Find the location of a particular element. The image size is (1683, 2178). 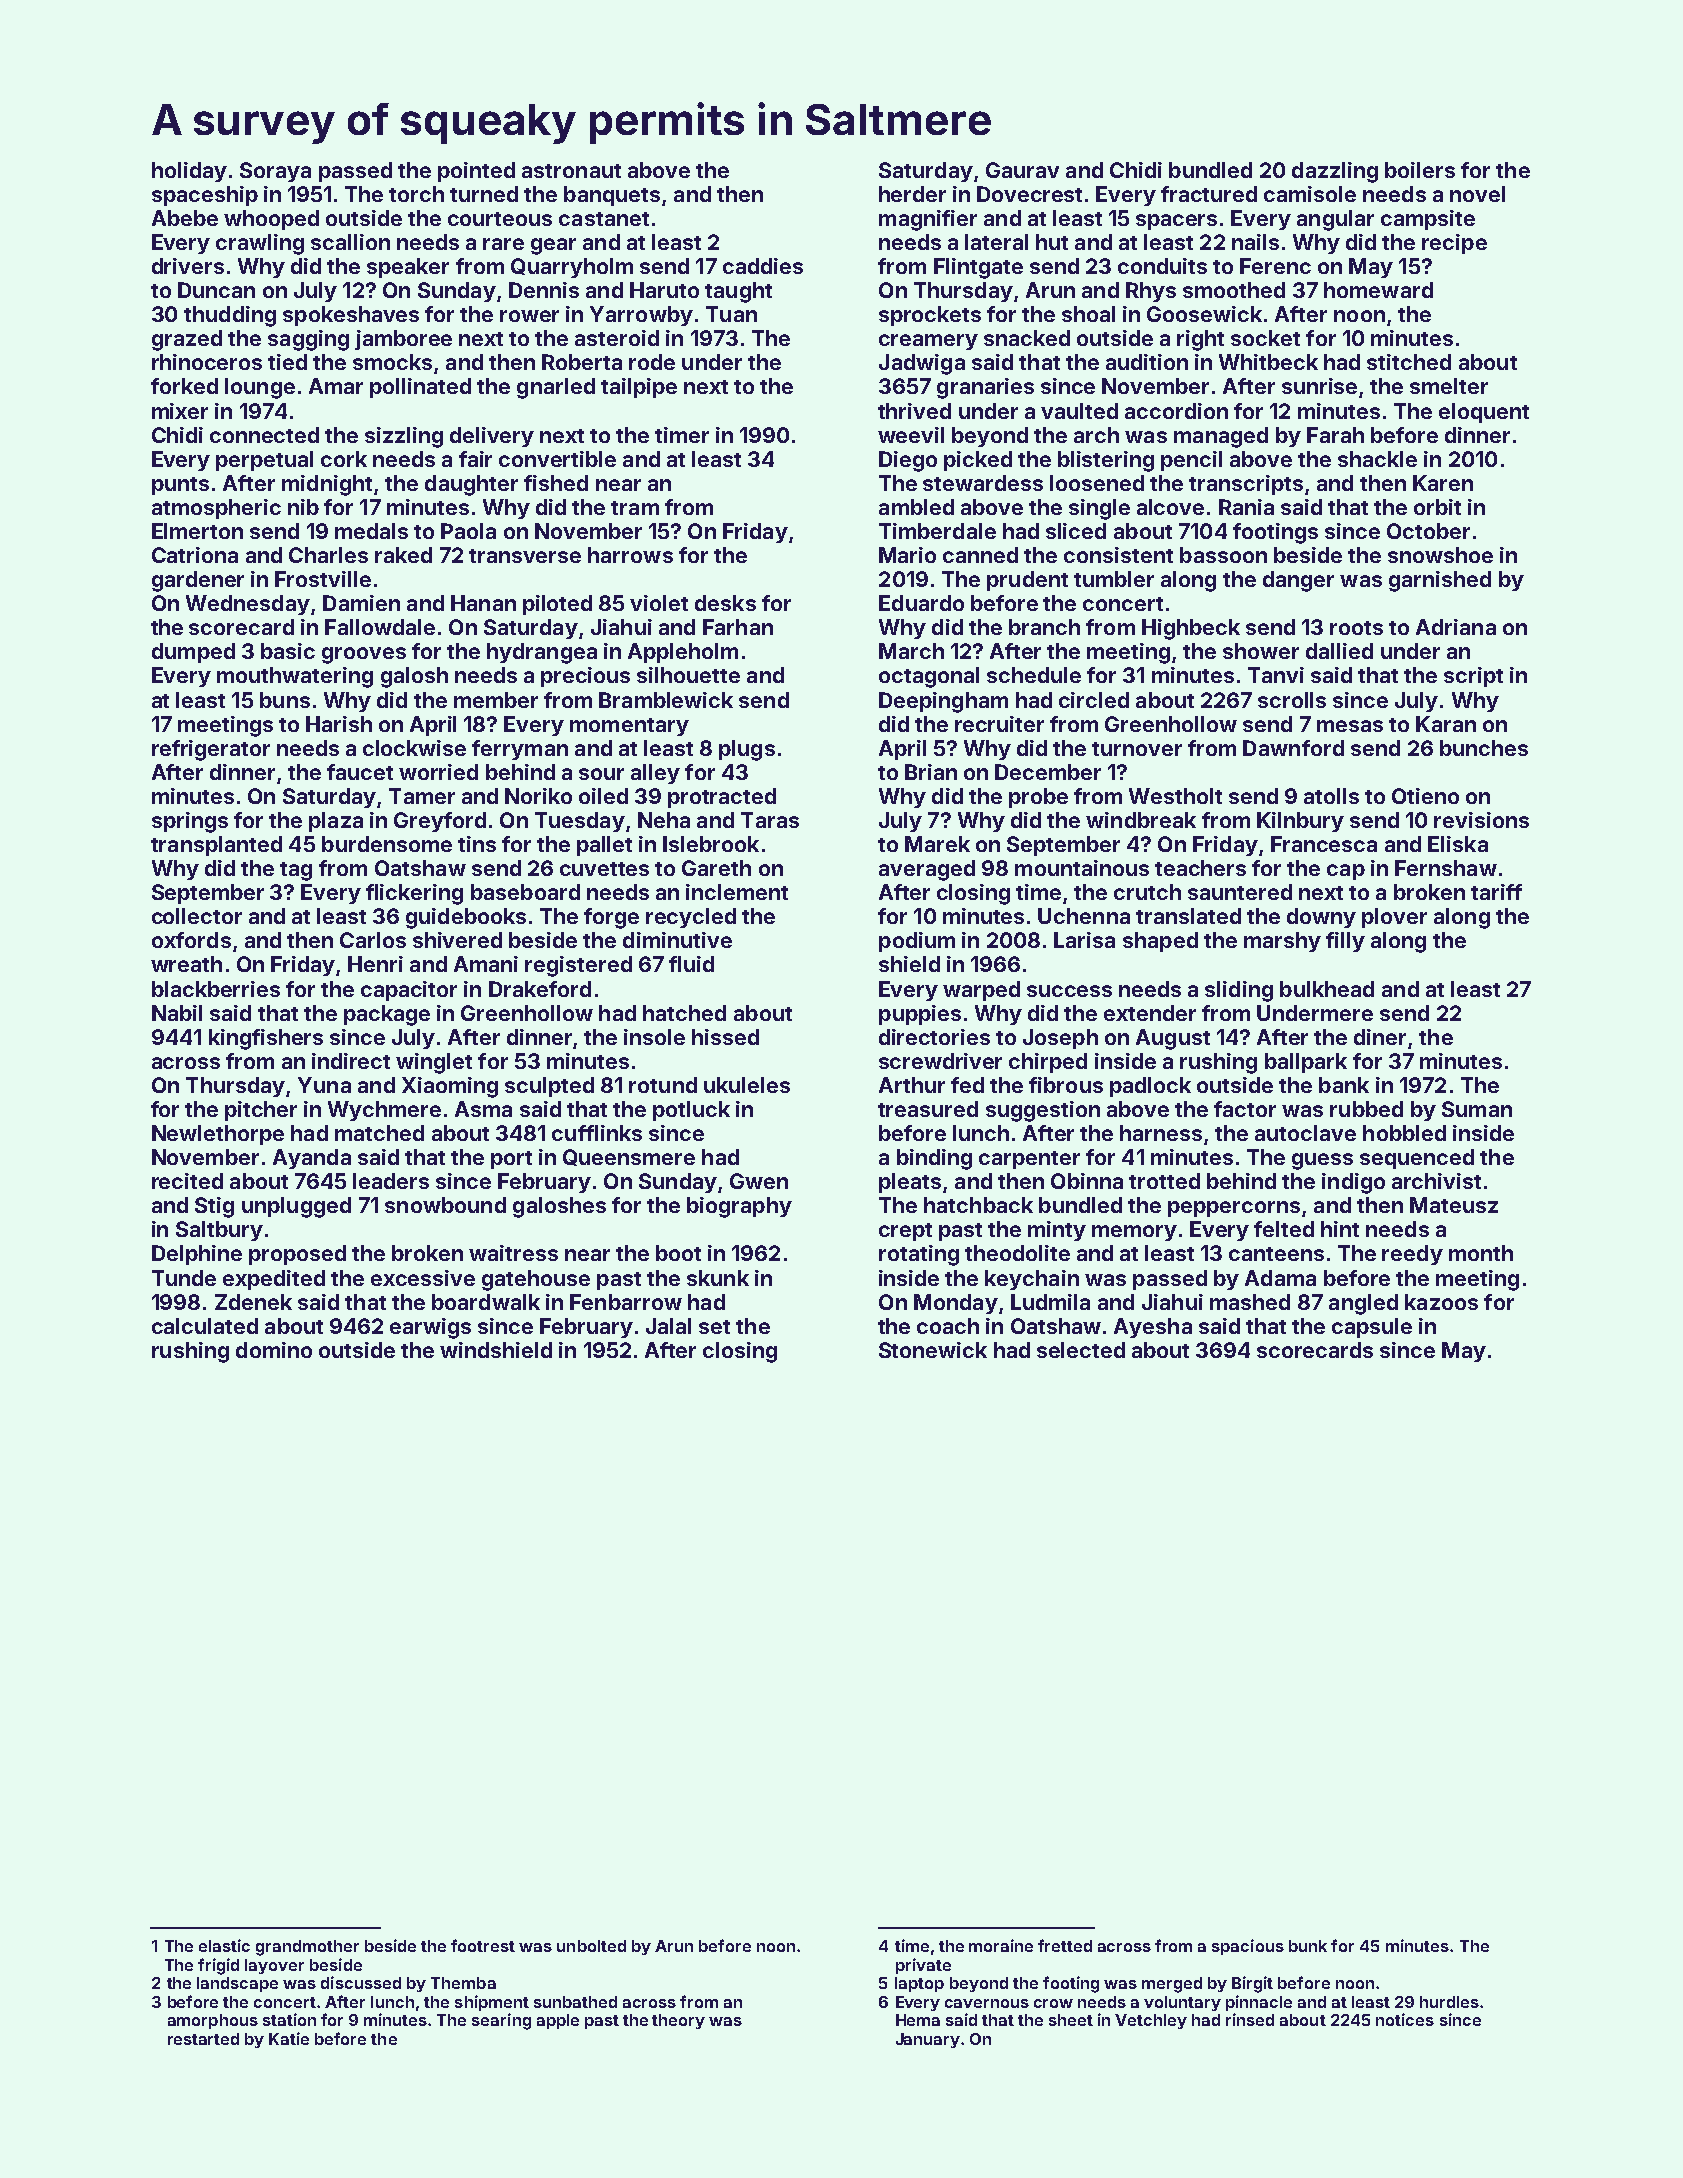

refrigerator is located at coordinates (211, 750).
